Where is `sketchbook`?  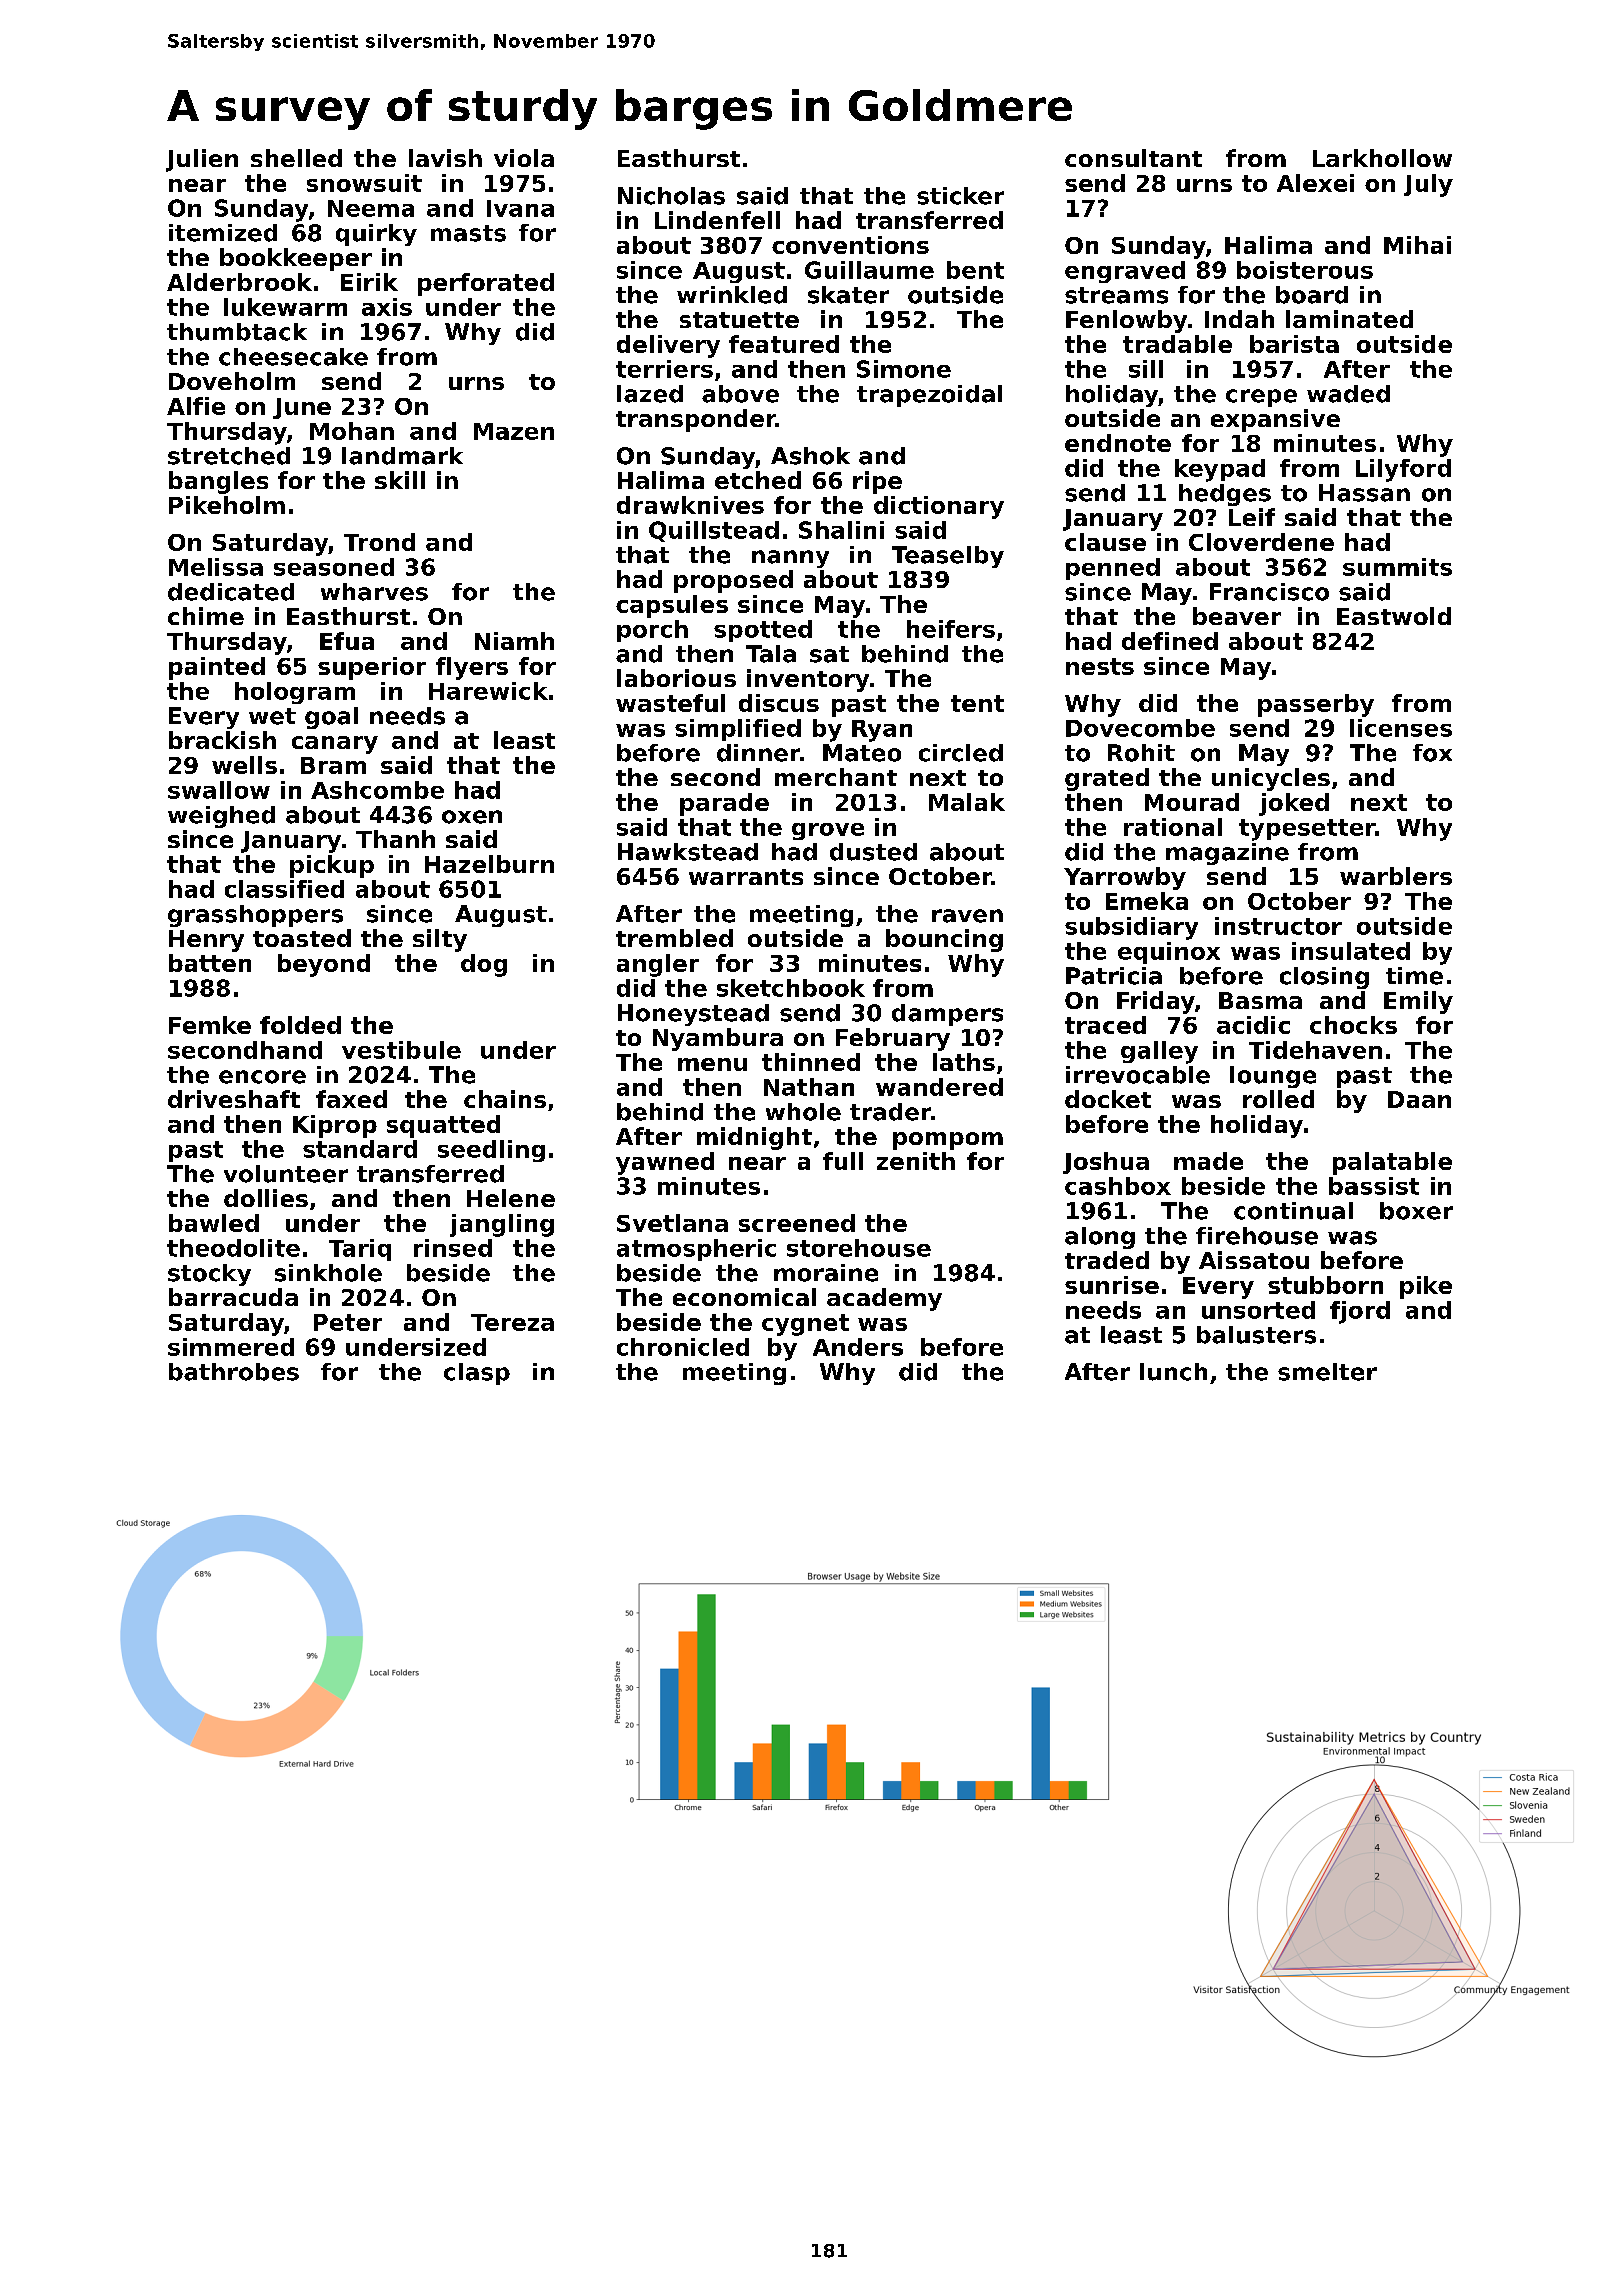 sketchbook is located at coordinates (791, 988).
